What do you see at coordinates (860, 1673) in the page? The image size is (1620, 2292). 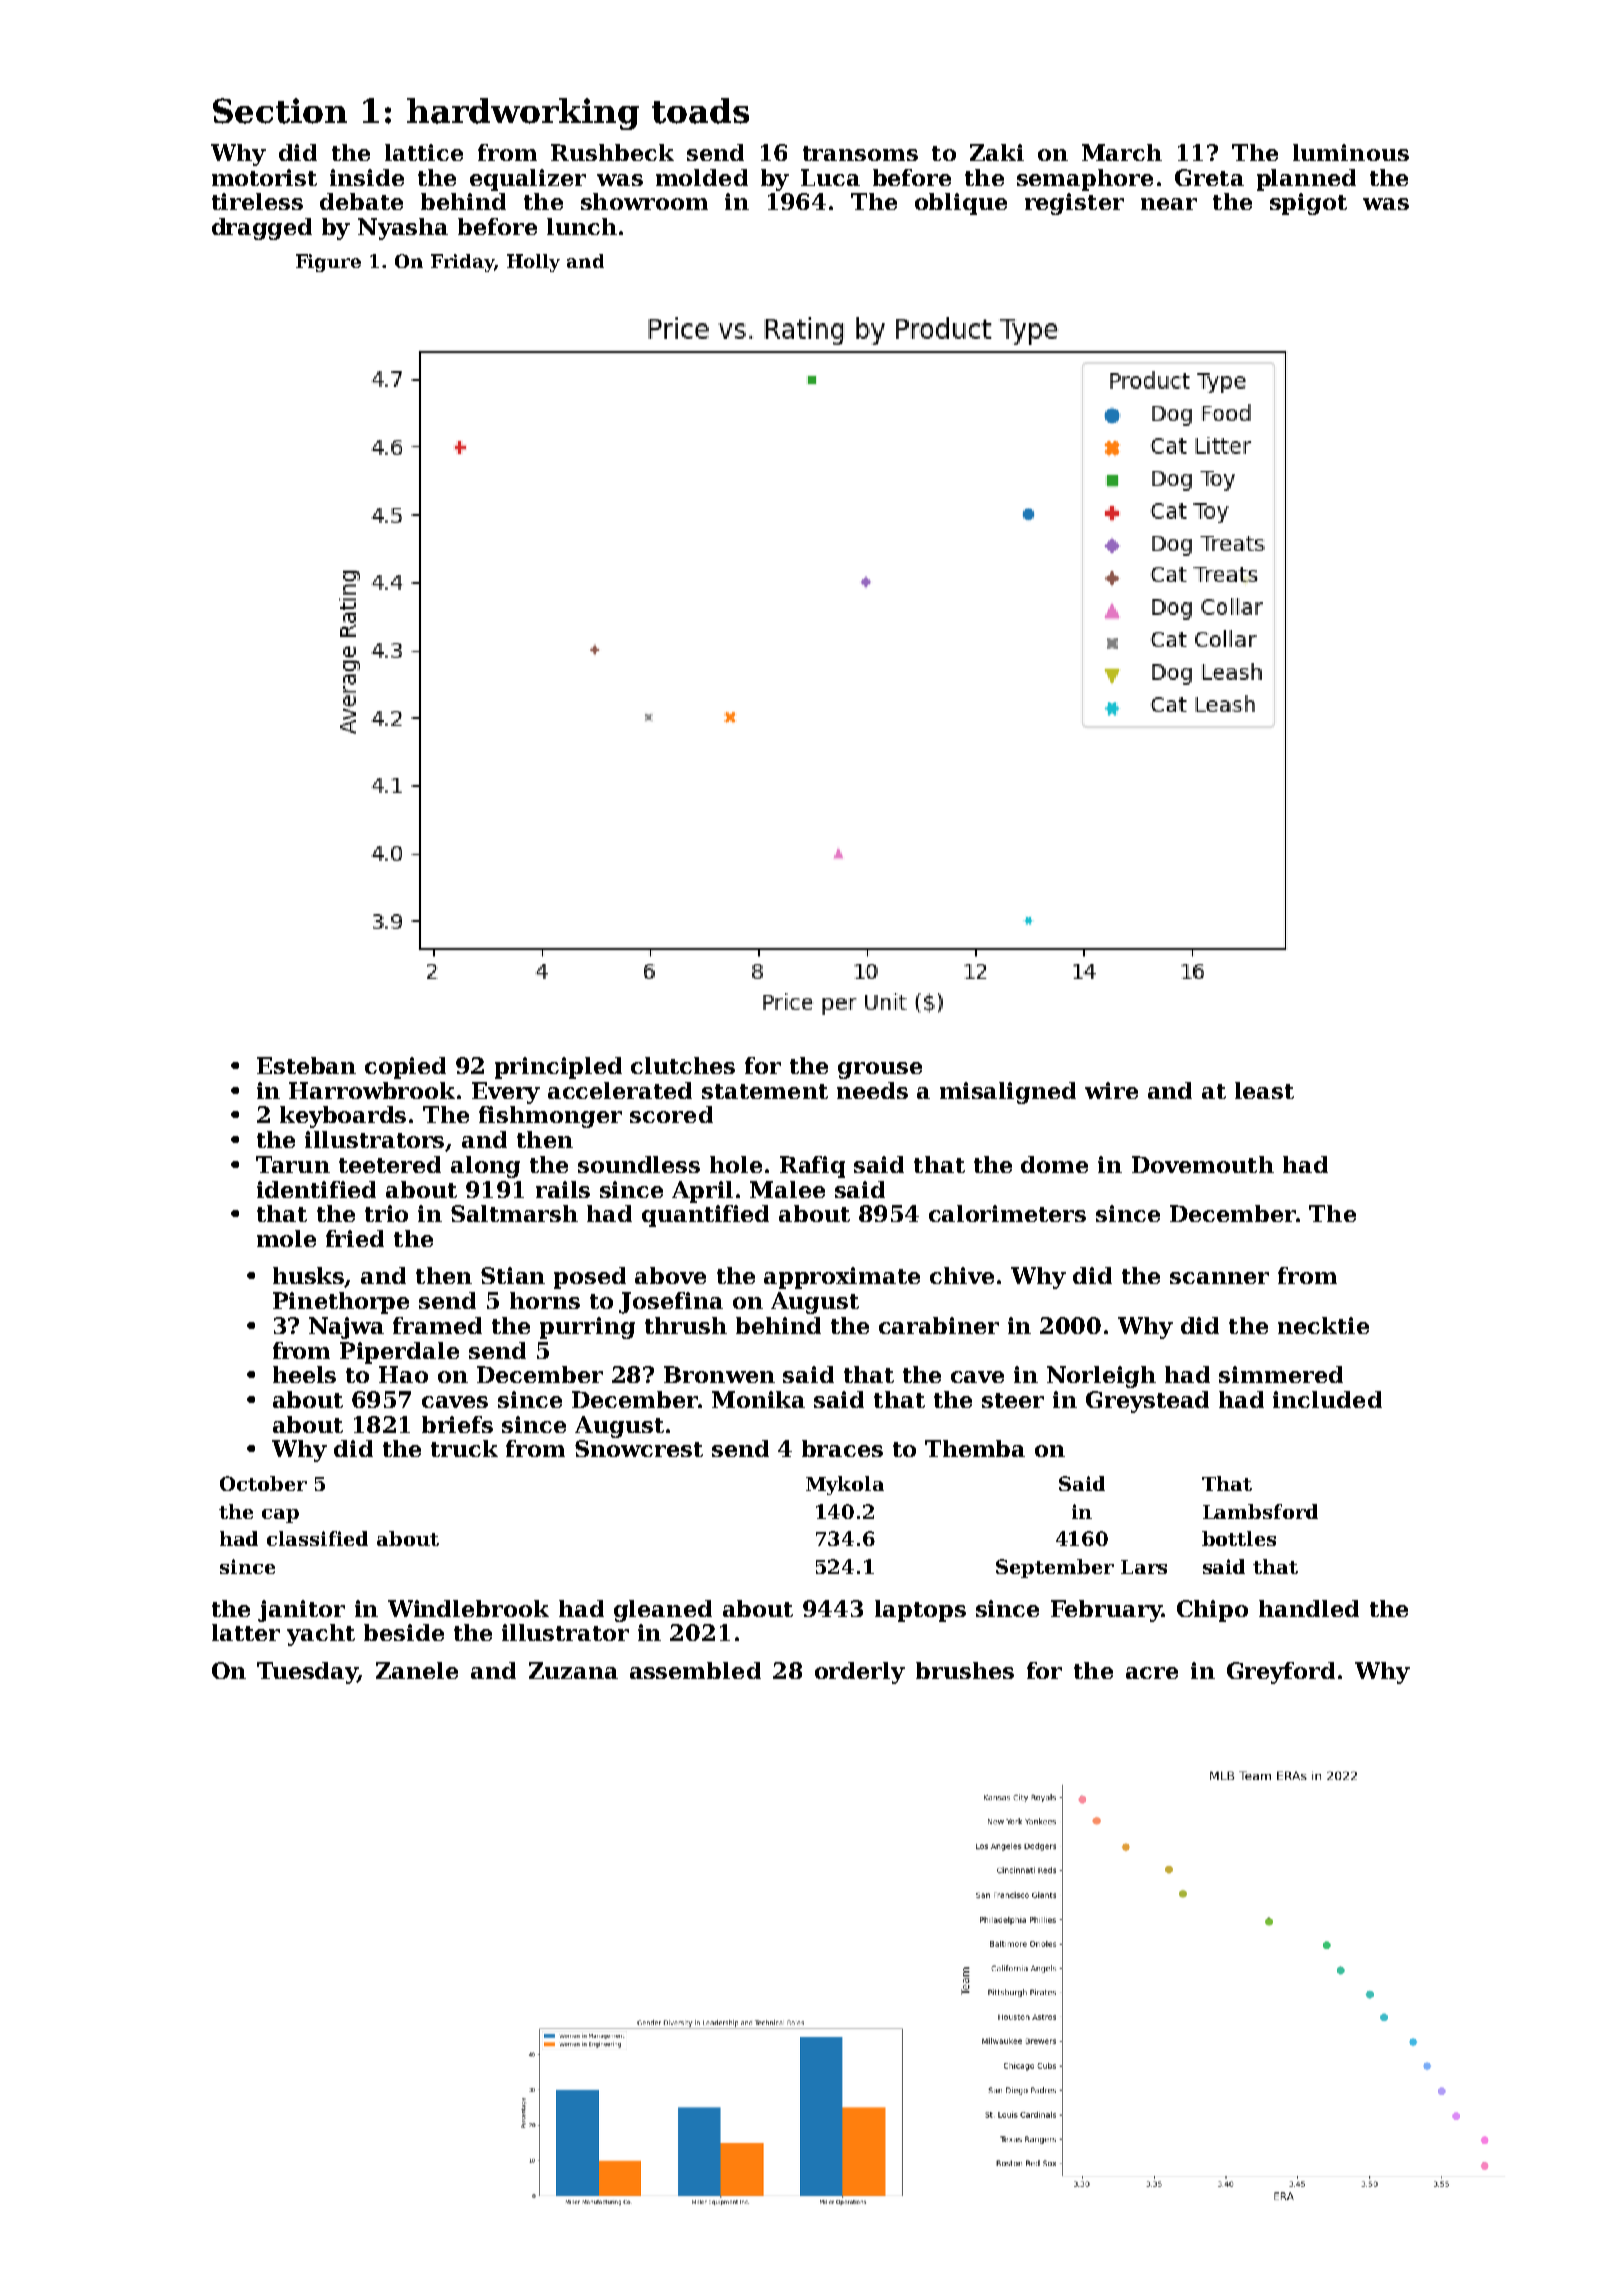 I see `orderly` at bounding box center [860, 1673].
